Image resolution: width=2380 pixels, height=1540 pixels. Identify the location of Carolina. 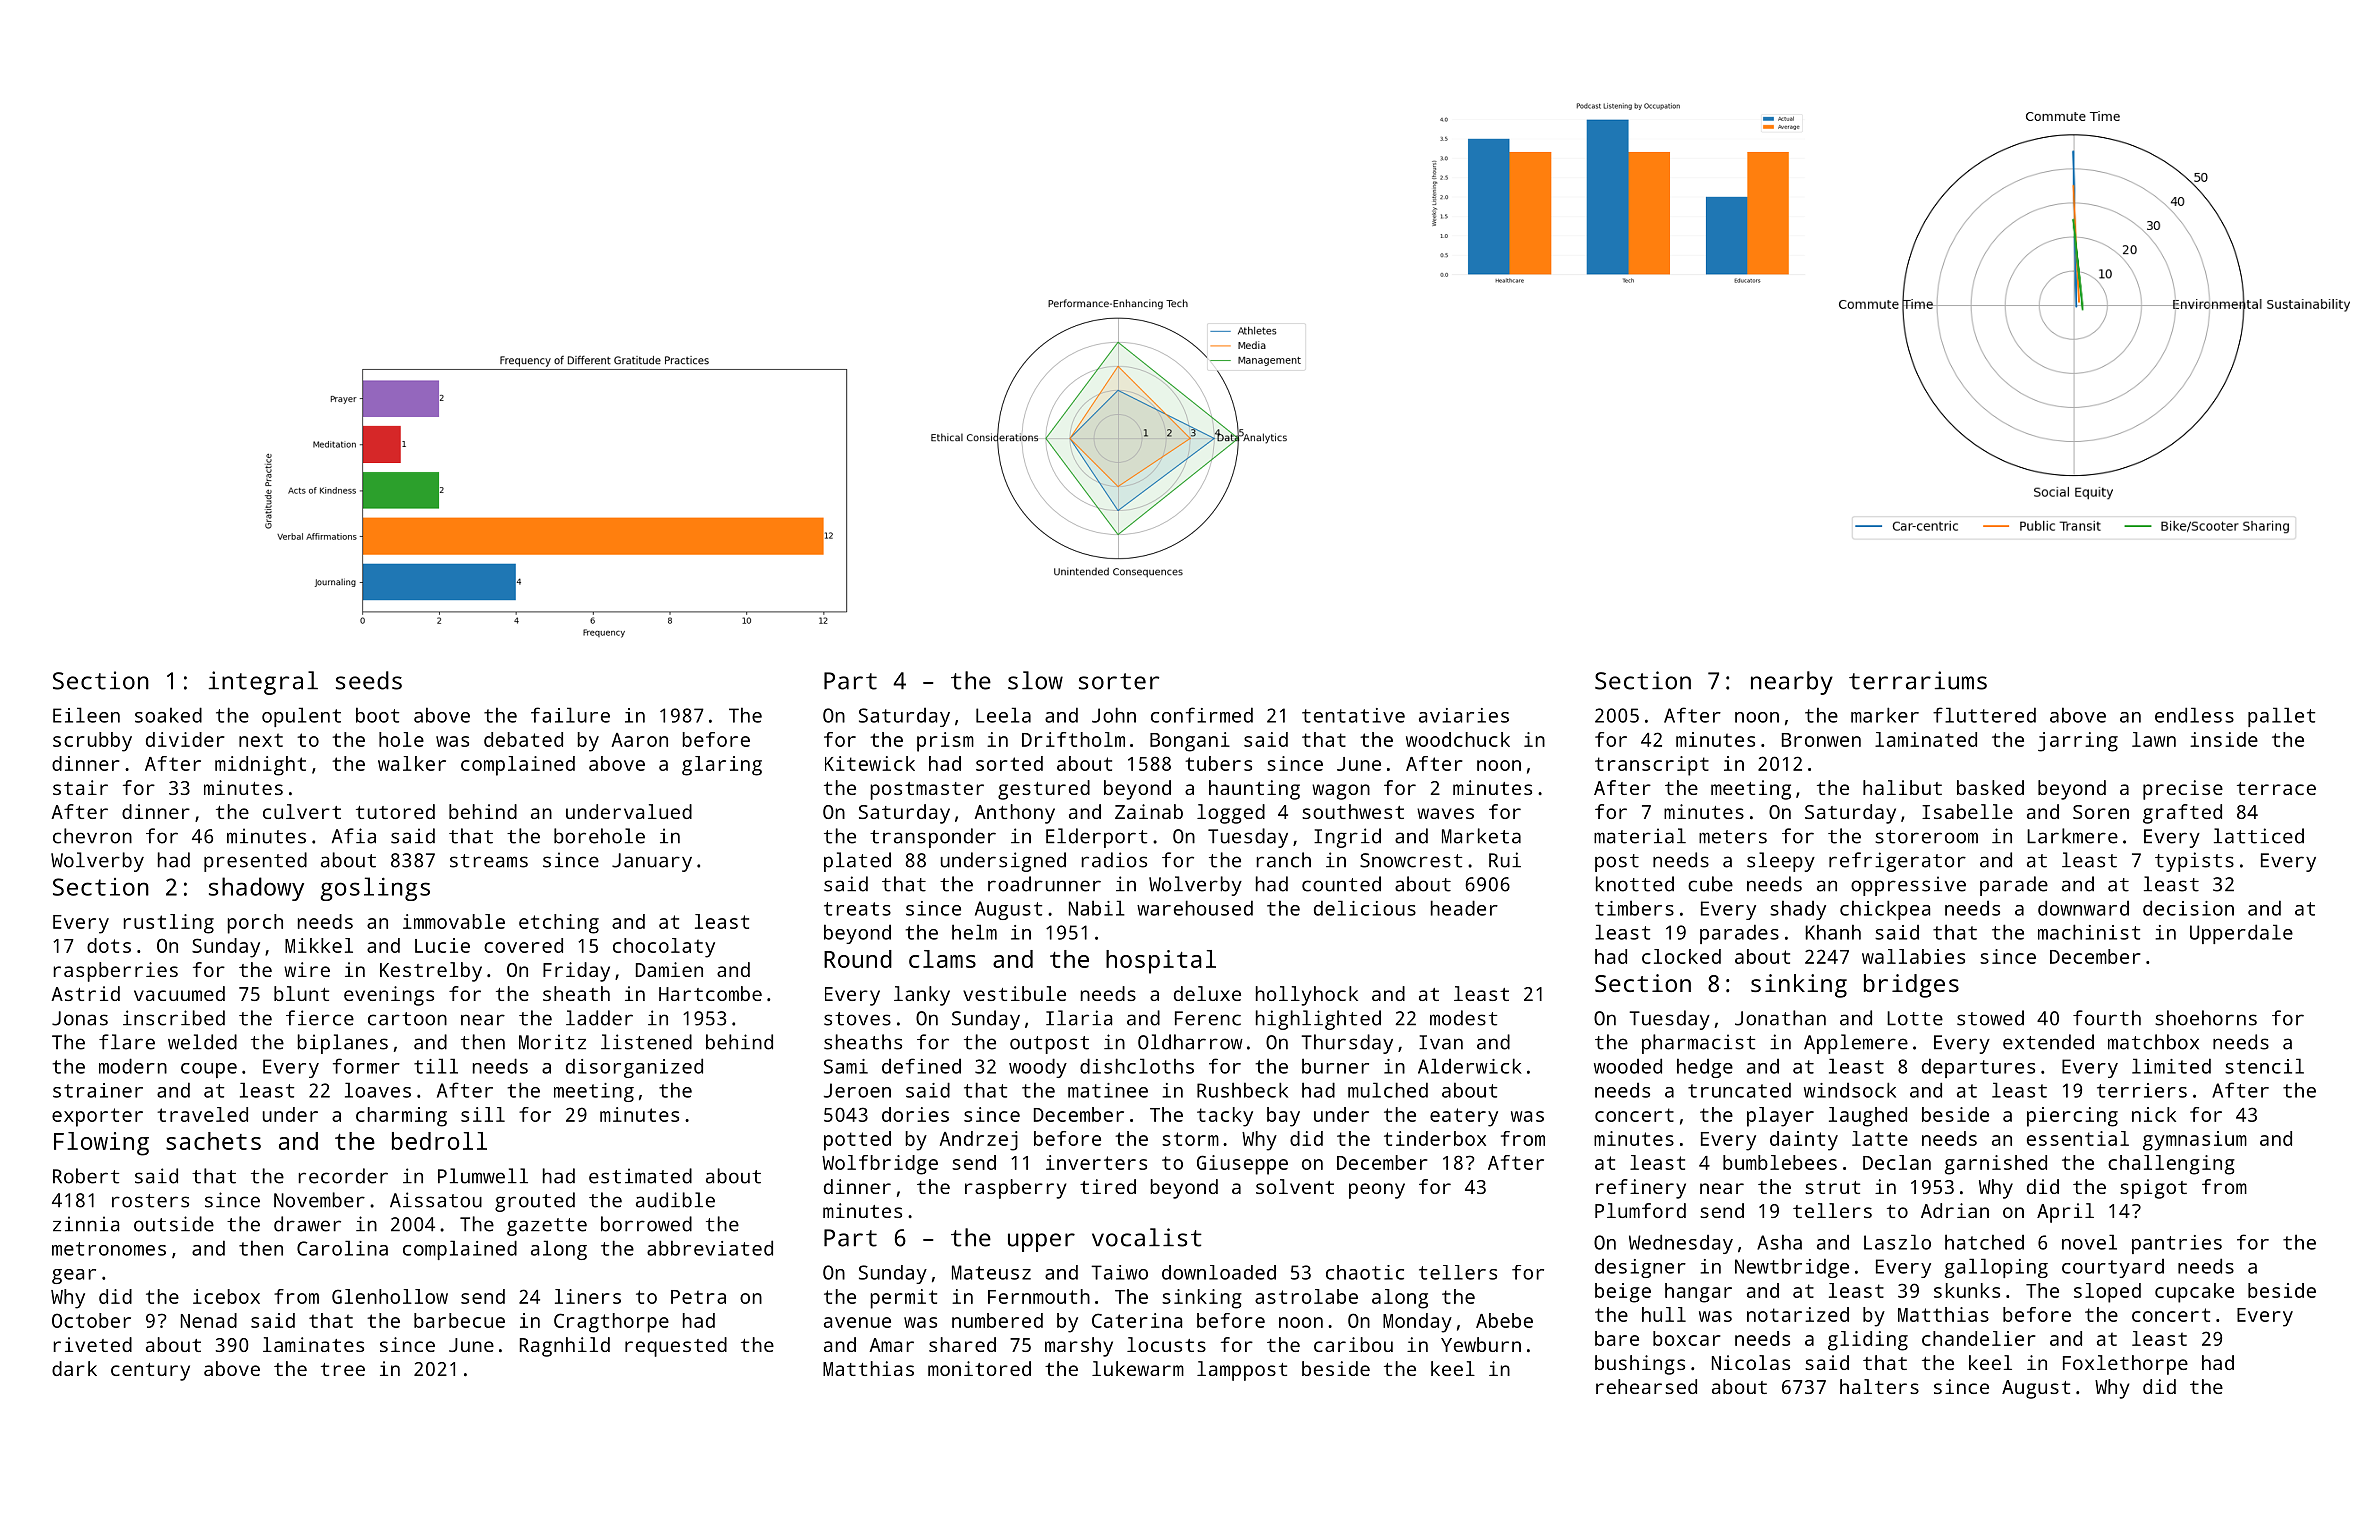
(342, 1248).
